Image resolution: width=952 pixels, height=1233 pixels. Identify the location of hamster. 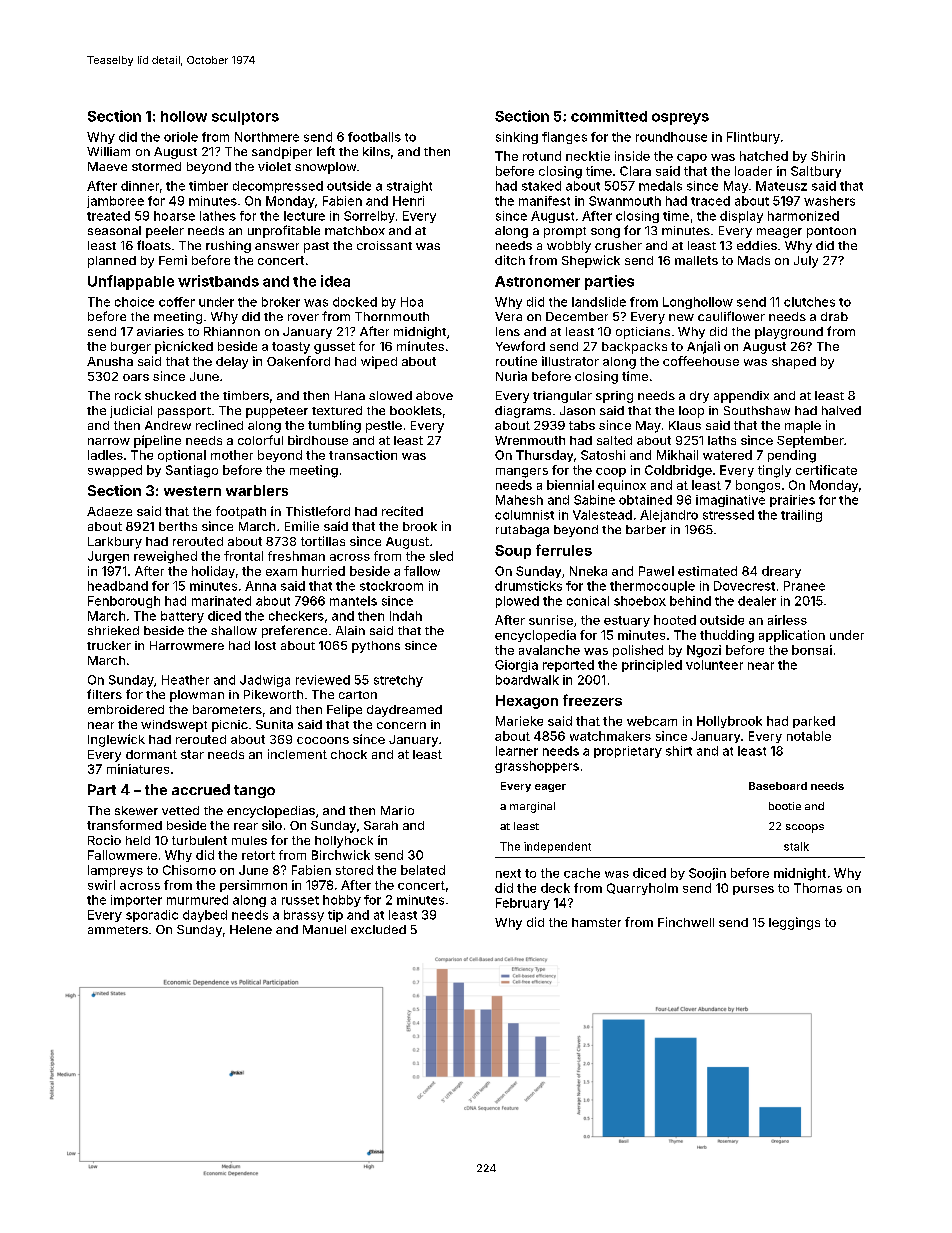
(596, 922).
